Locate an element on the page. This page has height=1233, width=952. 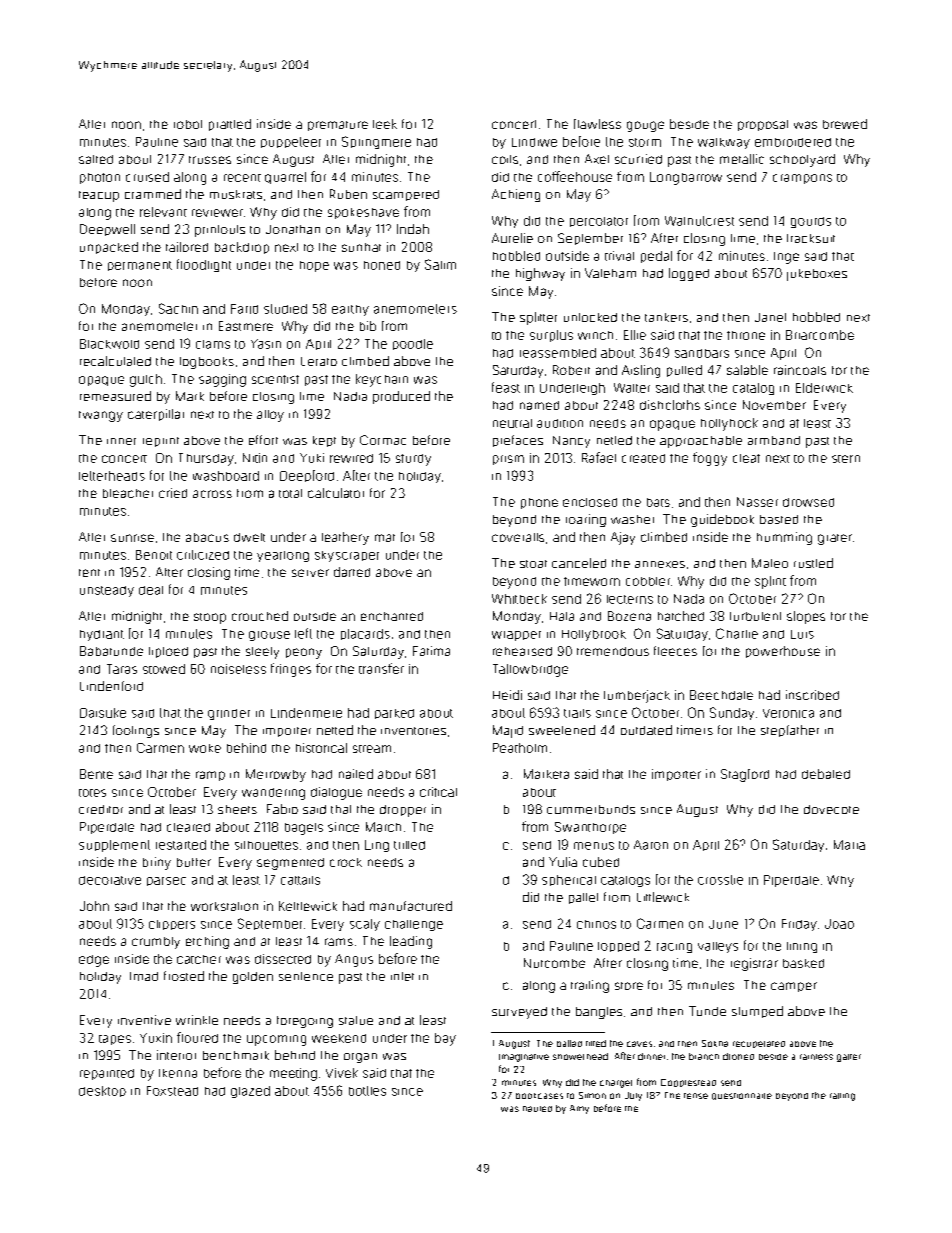
brewed is located at coordinates (845, 124).
